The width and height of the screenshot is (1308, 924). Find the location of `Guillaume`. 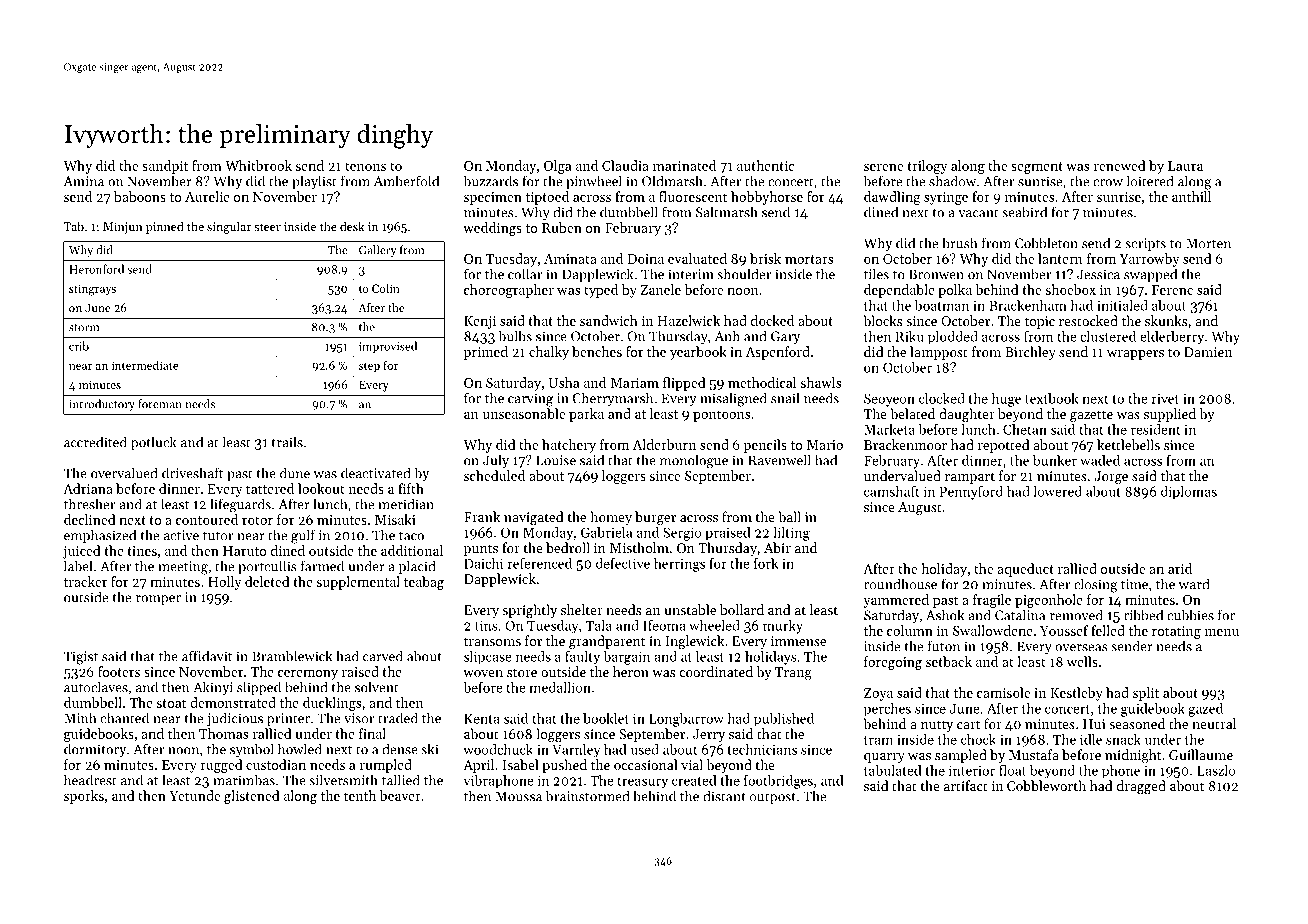

Guillaume is located at coordinates (1201, 754).
